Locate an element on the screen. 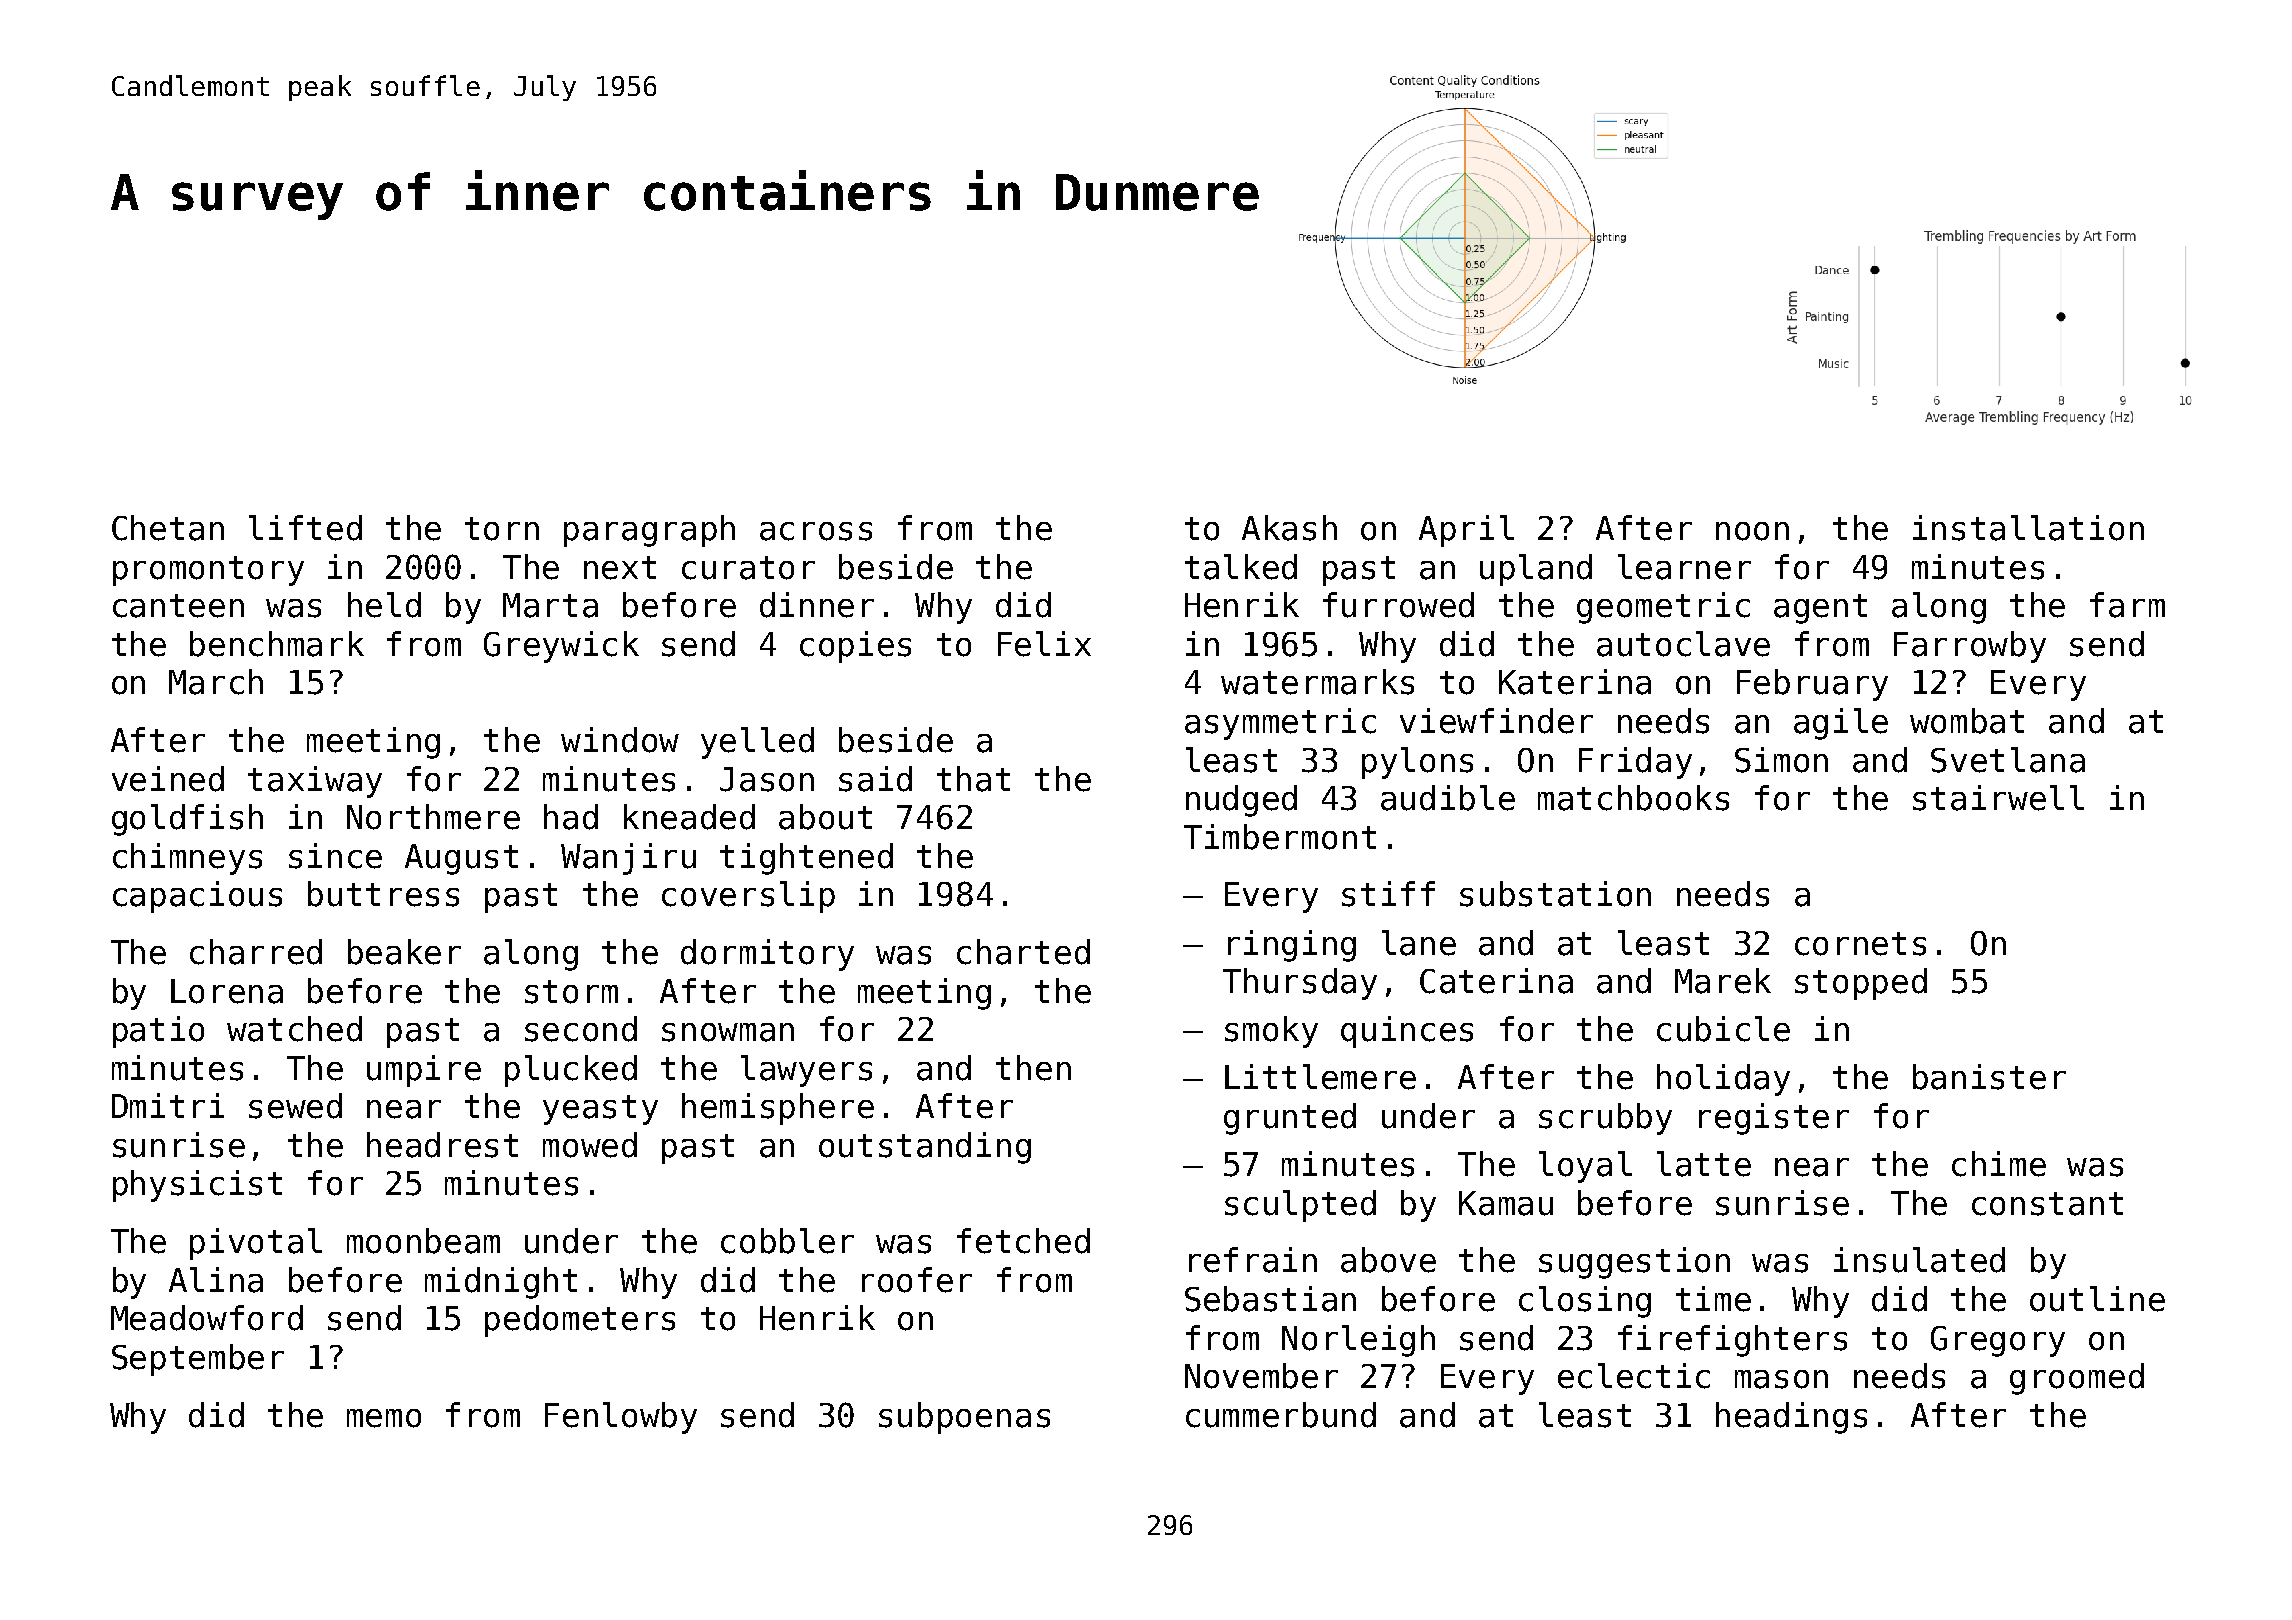  pylons is located at coordinates (1417, 763).
